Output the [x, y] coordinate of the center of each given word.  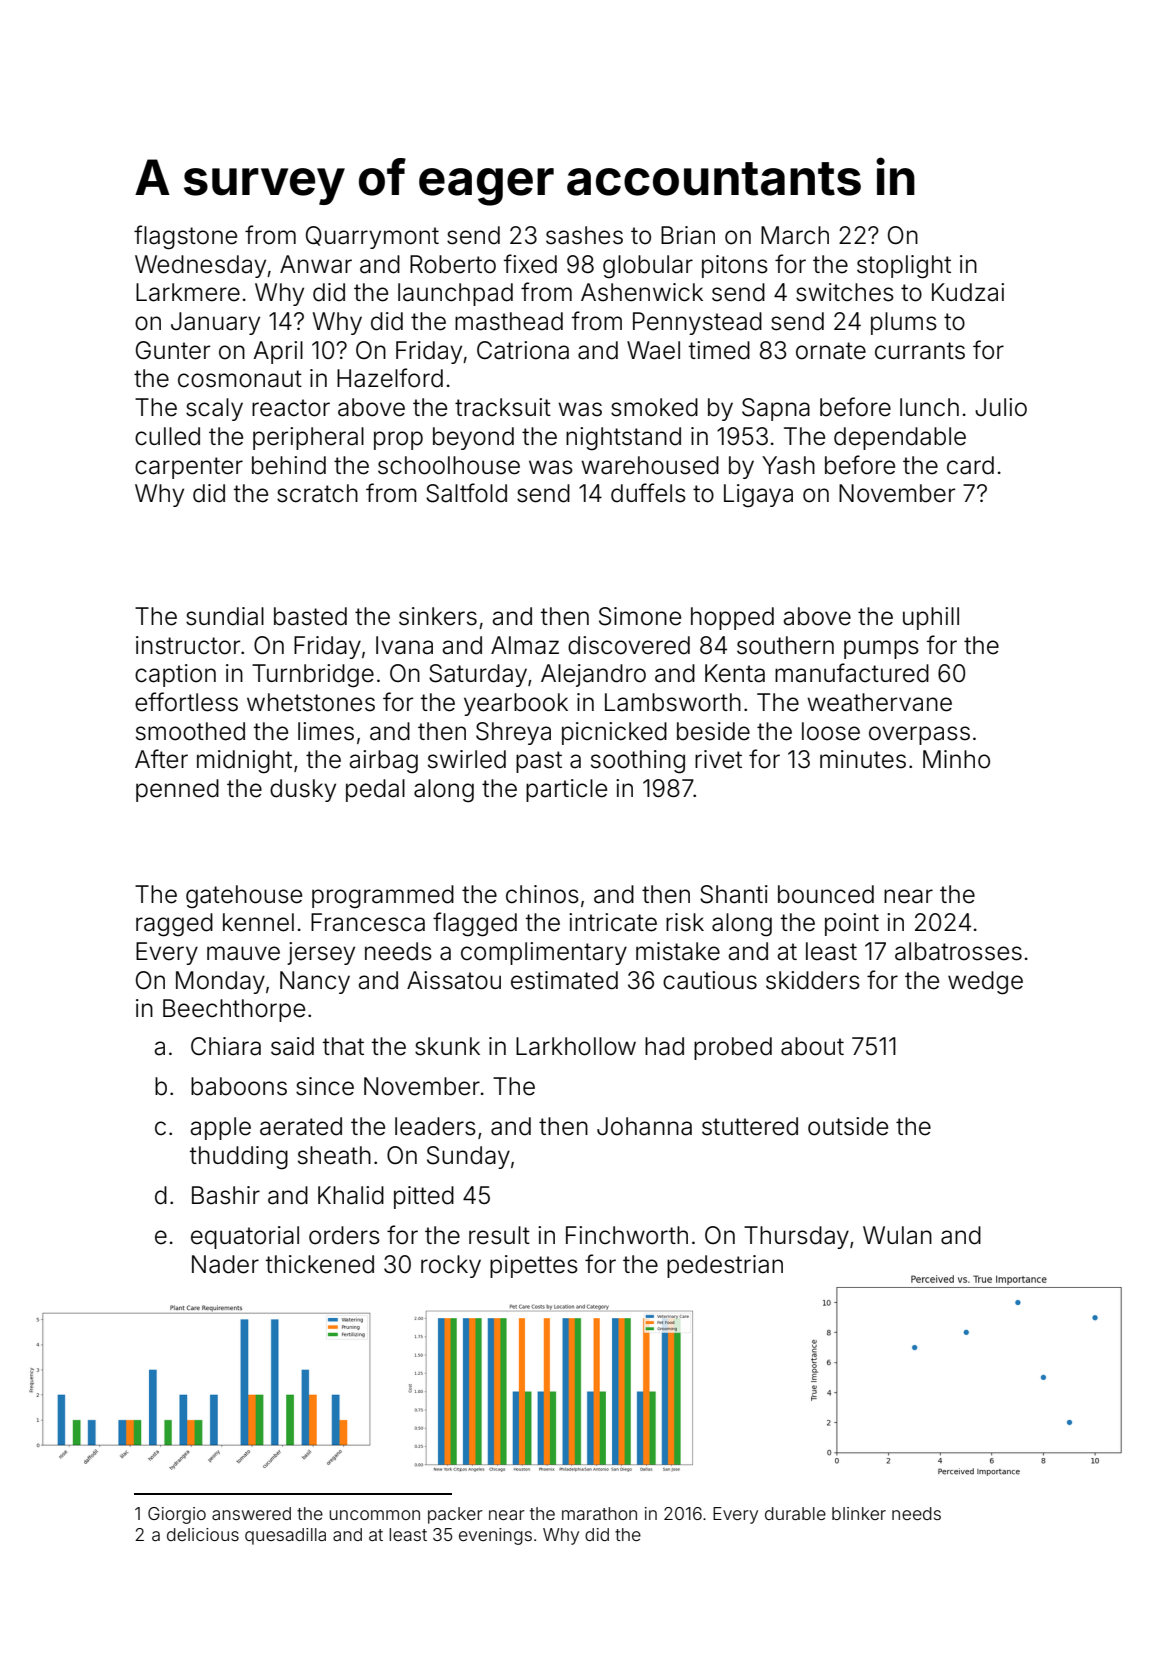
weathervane [879, 702]
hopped [732, 618]
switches [845, 292]
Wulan [897, 1235]
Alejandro [593, 675]
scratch [317, 493]
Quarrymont [372, 237]
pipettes [534, 1266]
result [499, 1235]
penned [177, 790]
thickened [320, 1264]
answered [251, 1513]
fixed [530, 264]
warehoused [650, 465]
